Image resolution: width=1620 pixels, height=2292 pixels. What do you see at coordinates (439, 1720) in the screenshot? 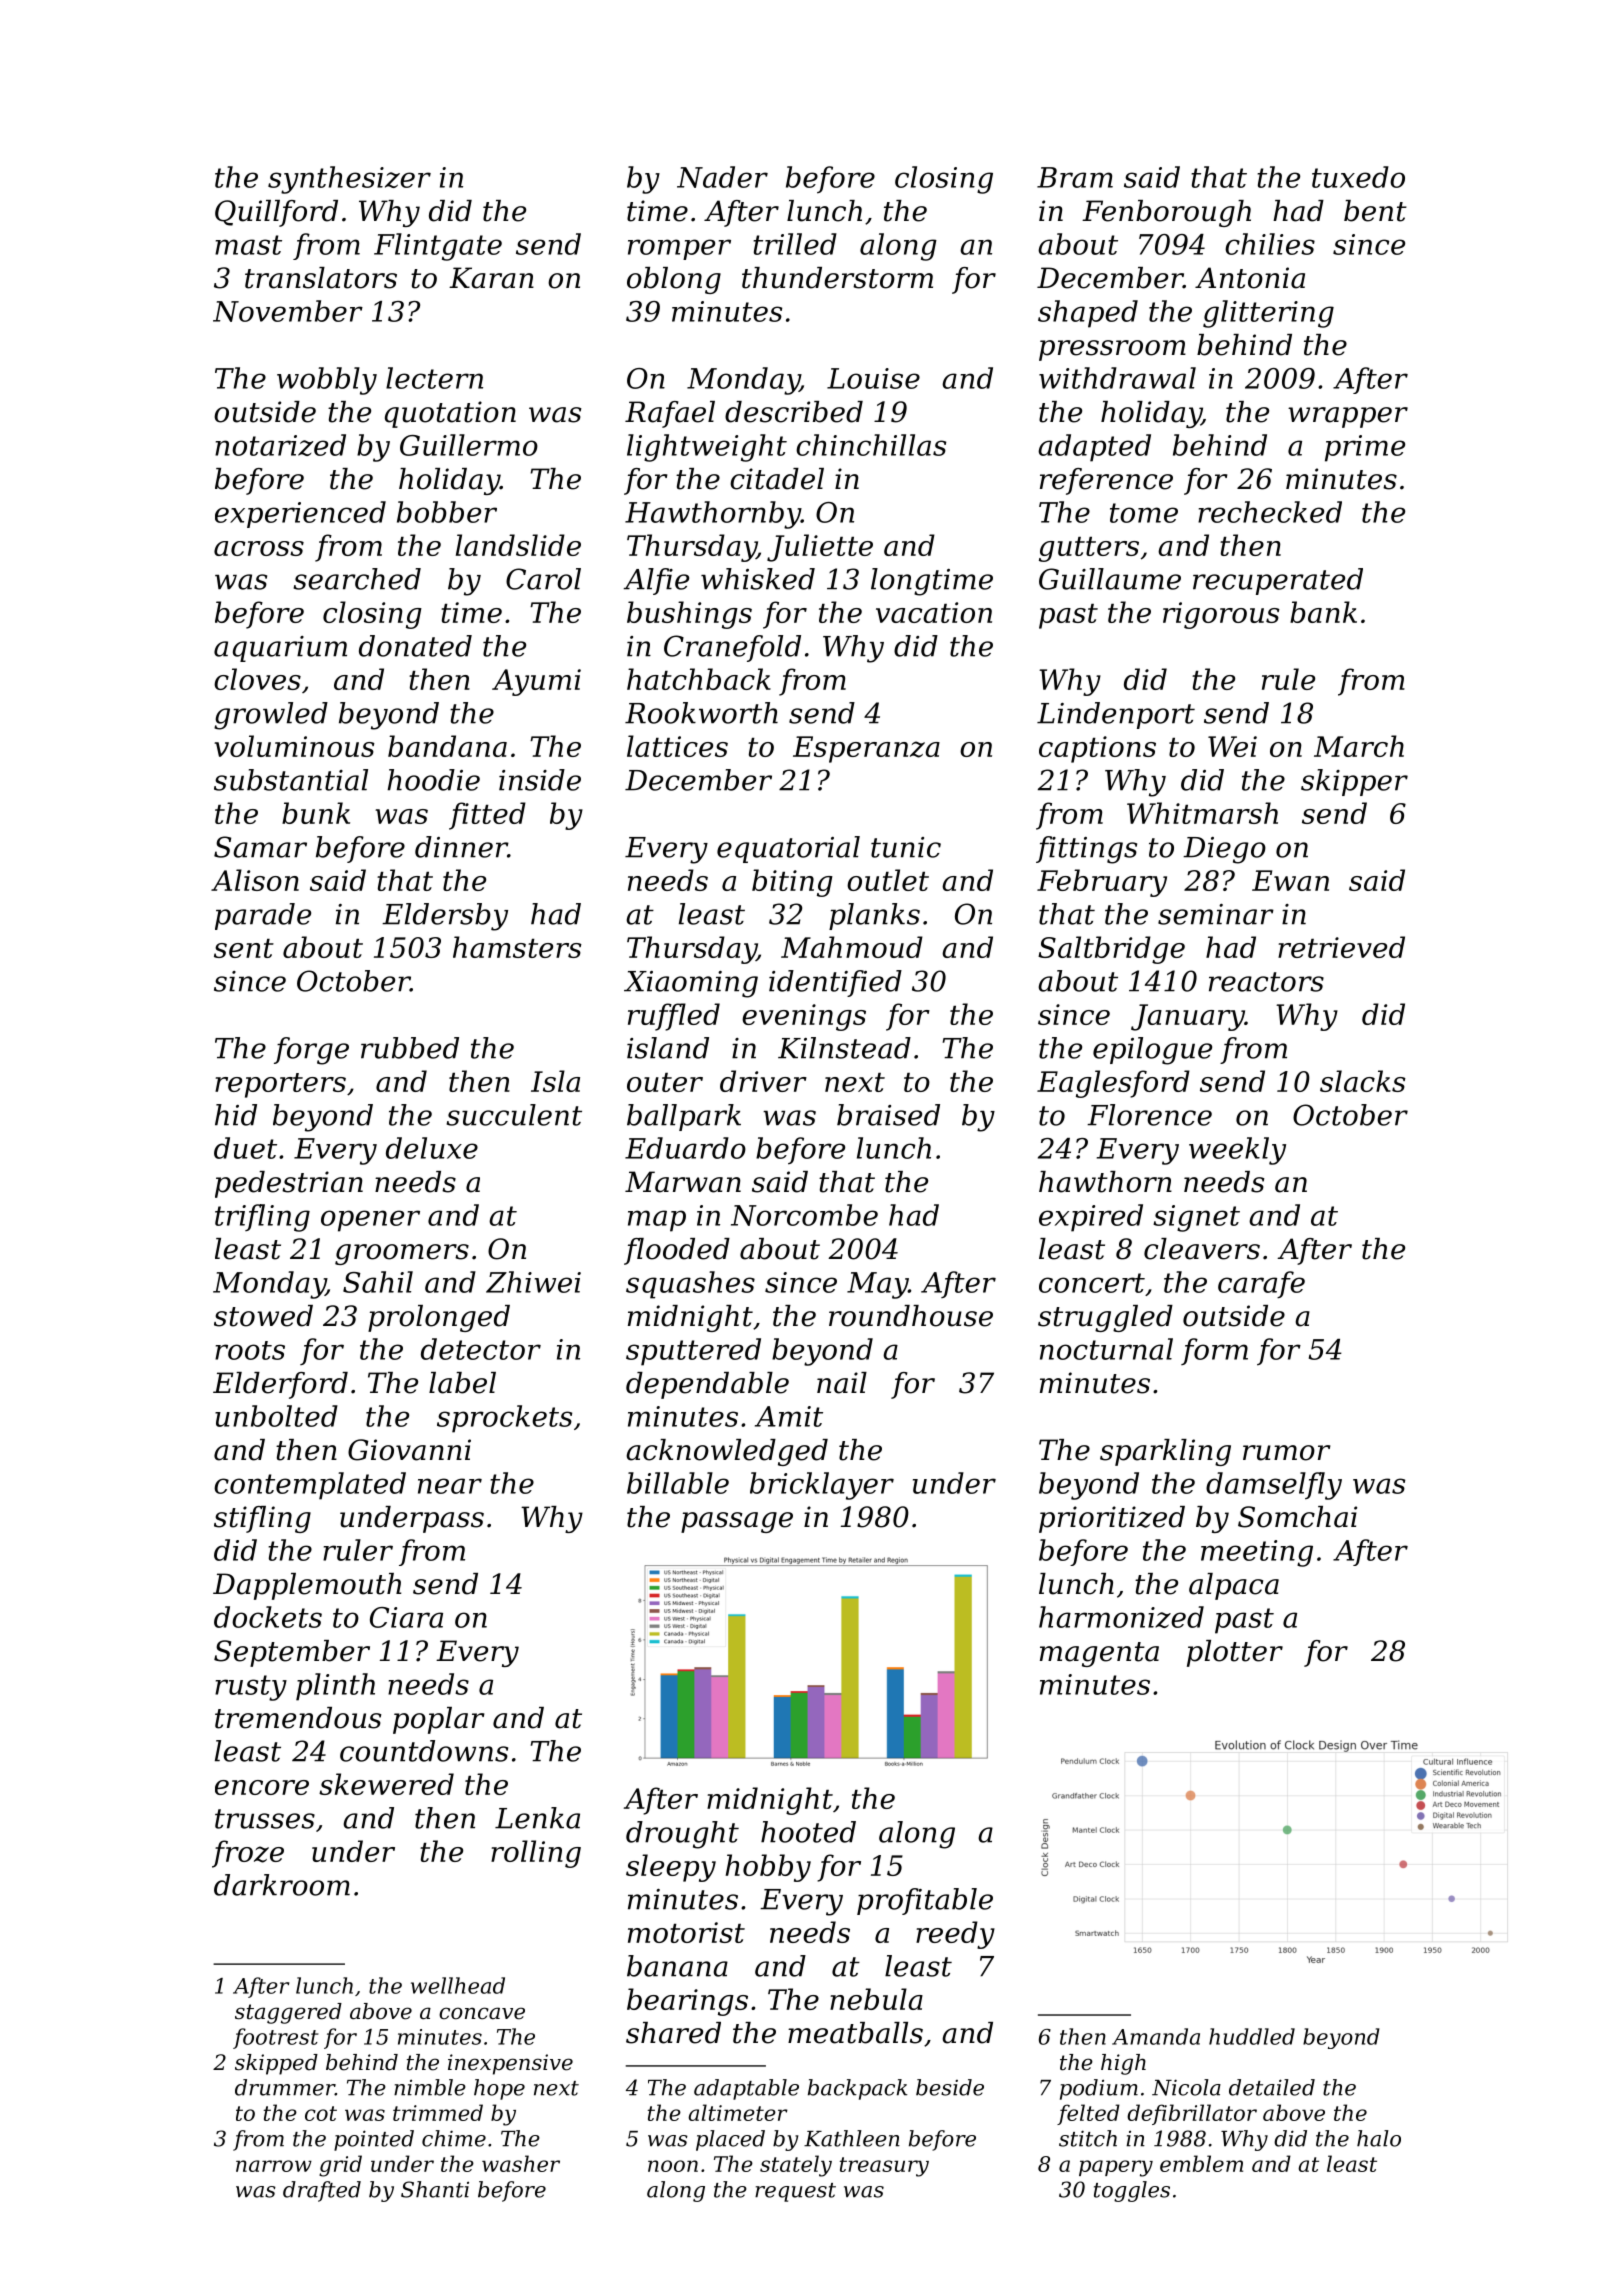
I see `poplar` at bounding box center [439, 1720].
